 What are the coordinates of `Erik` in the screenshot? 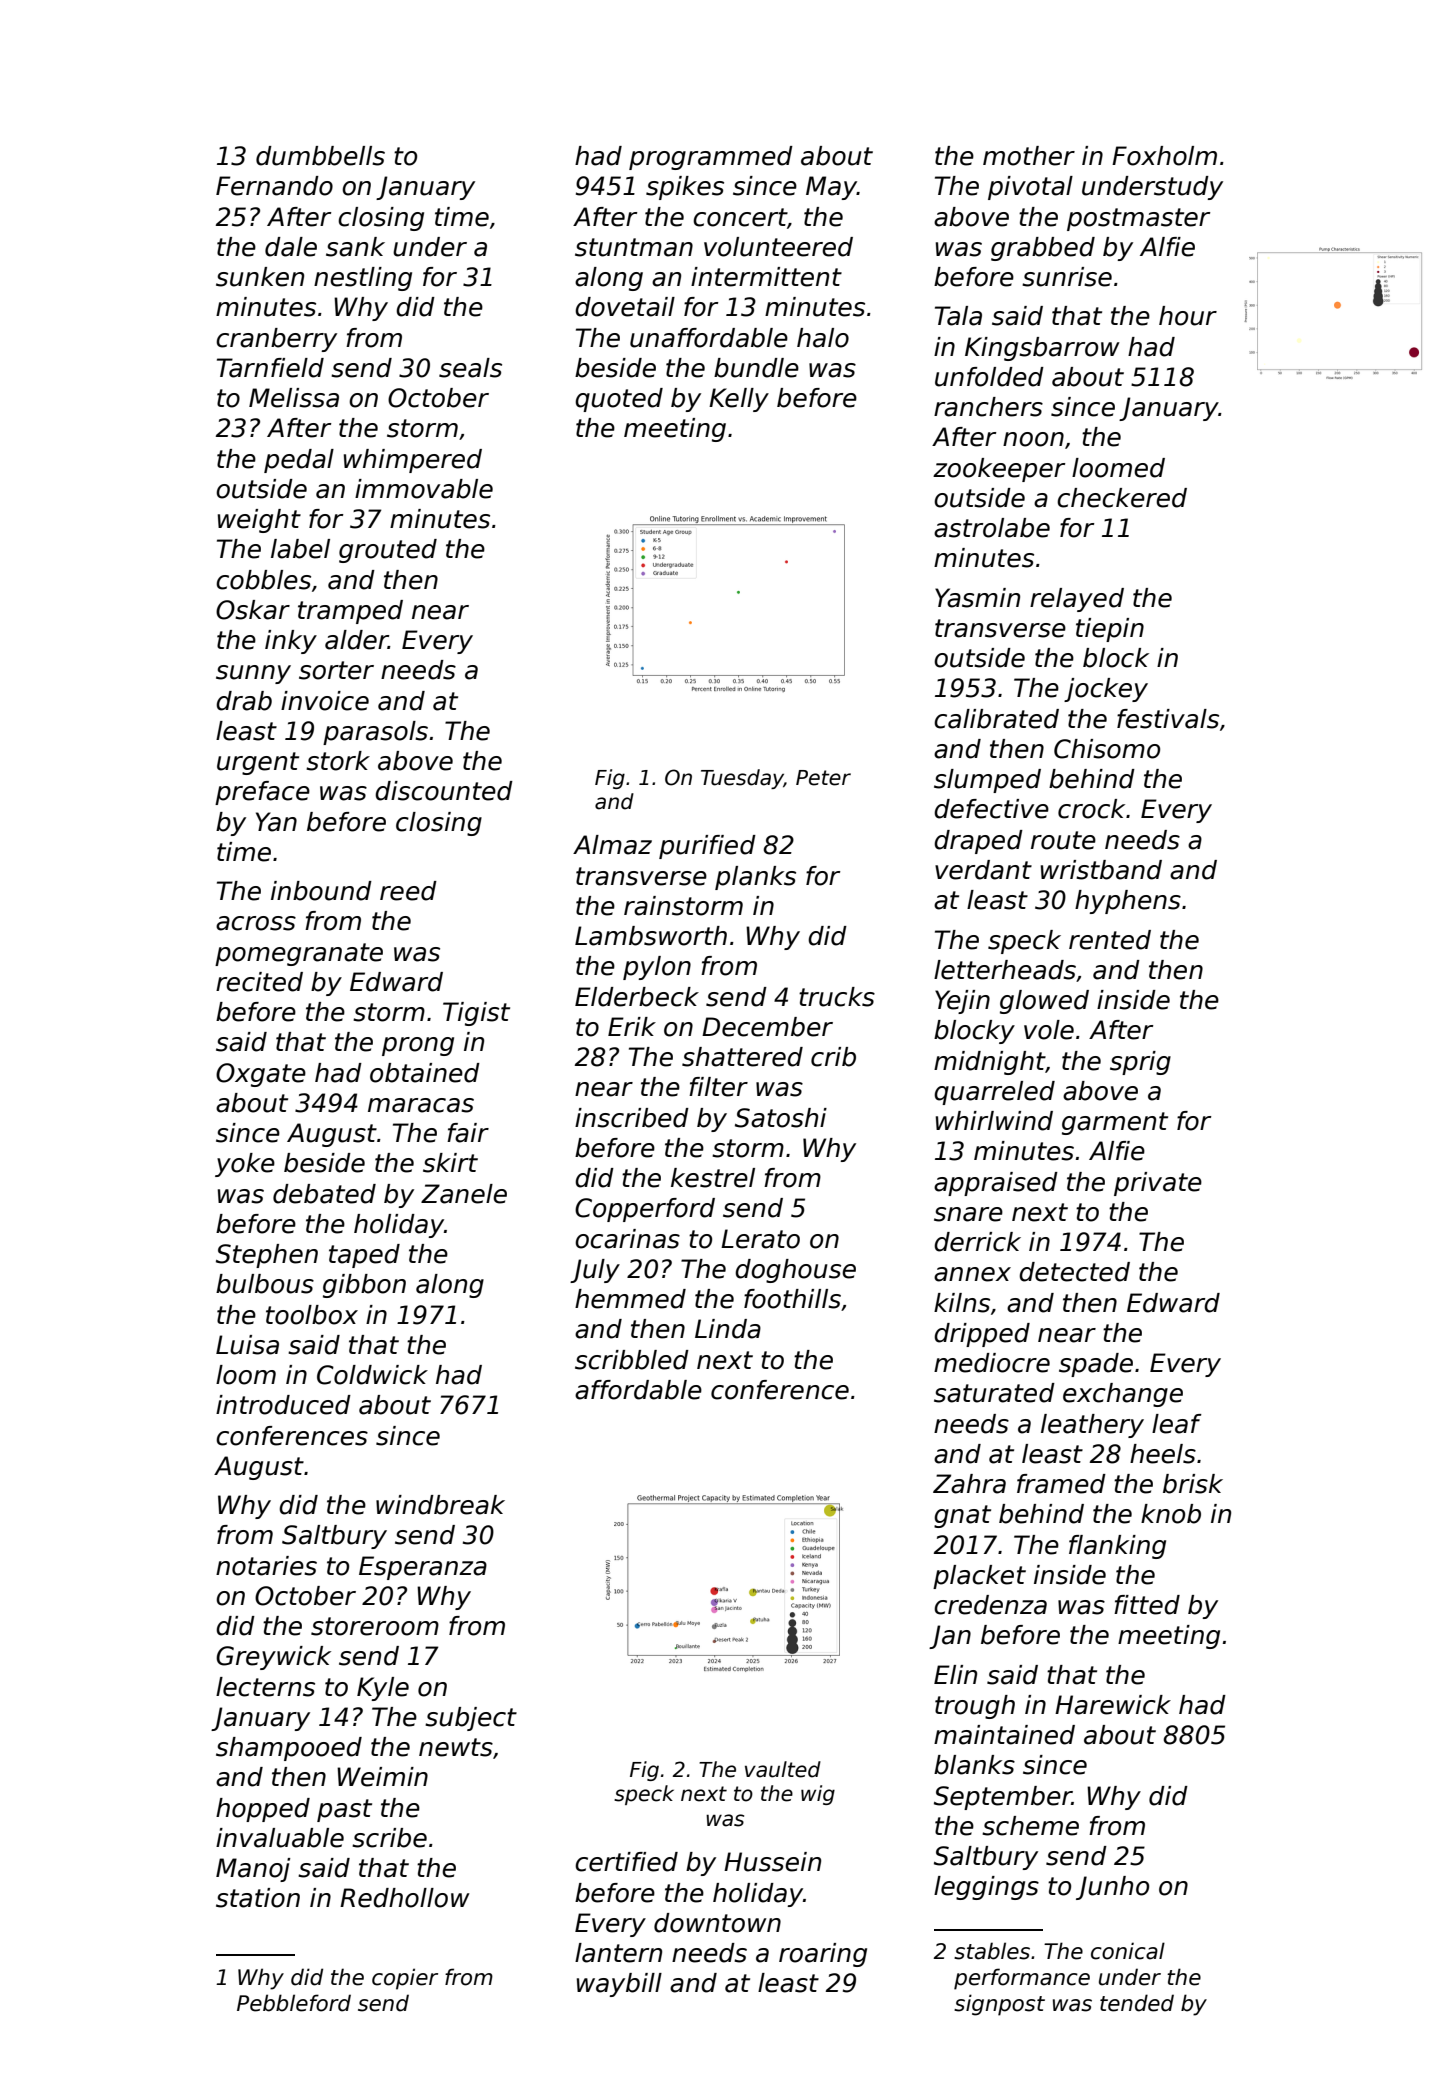 It's located at (632, 1026).
